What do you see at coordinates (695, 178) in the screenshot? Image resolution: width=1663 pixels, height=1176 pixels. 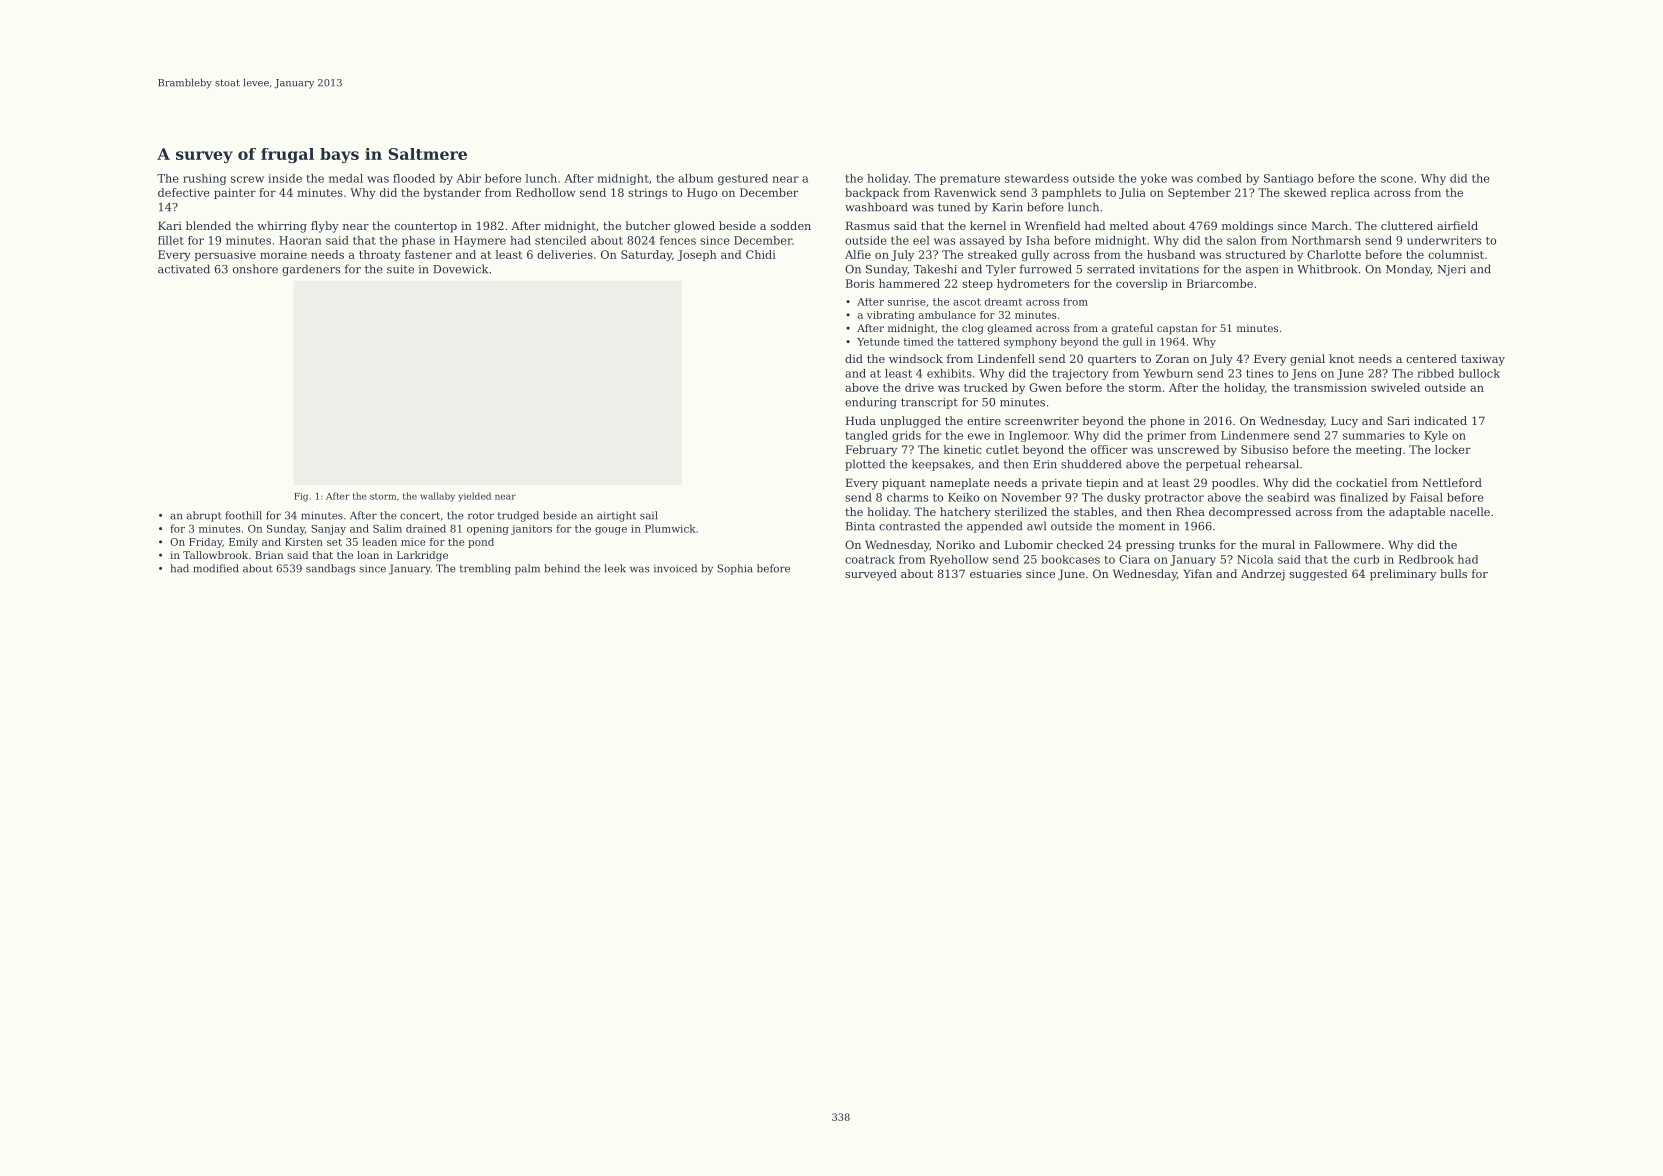 I see `album` at bounding box center [695, 178].
